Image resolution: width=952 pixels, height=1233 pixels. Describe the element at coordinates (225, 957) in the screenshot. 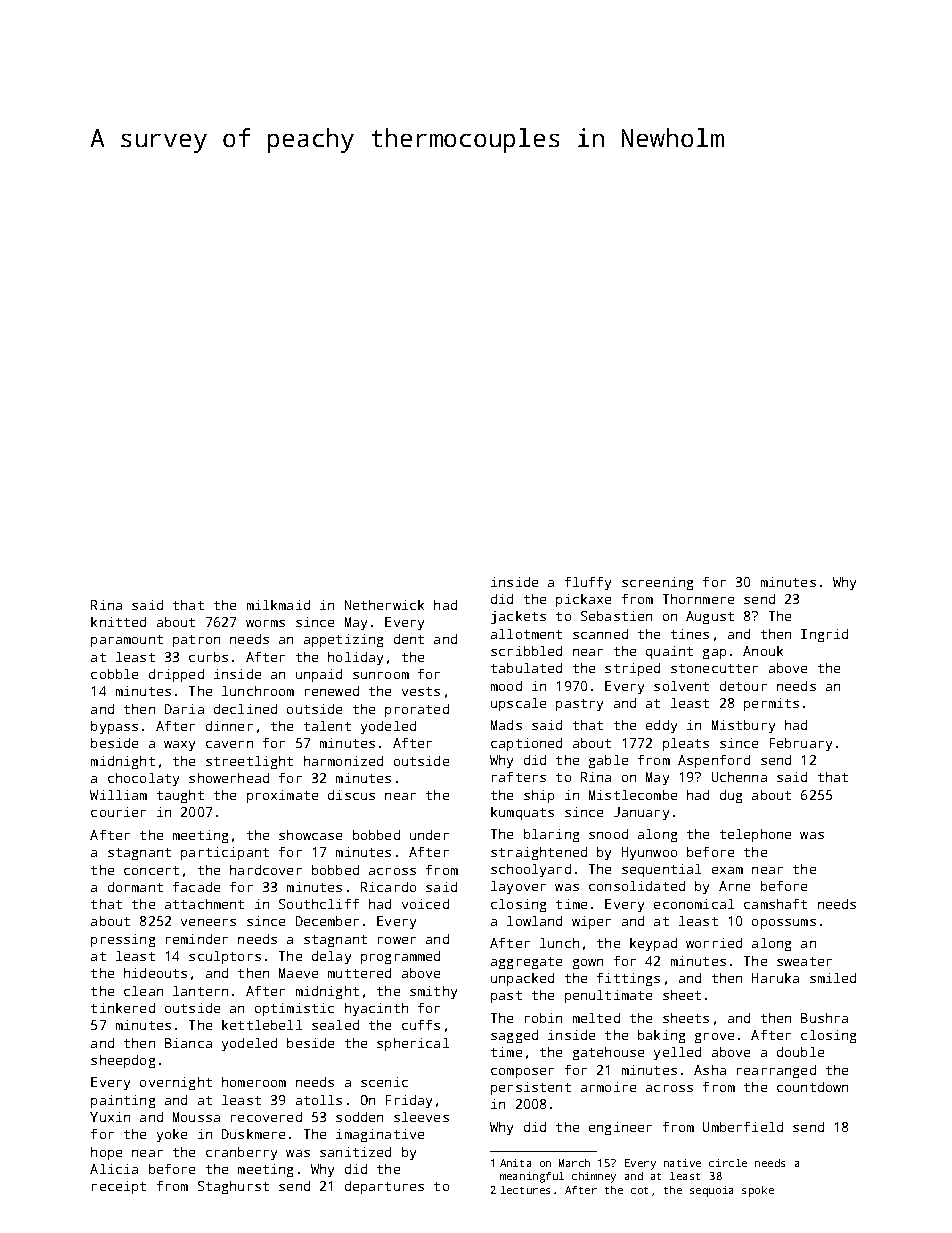

I see `sculptors` at that location.
